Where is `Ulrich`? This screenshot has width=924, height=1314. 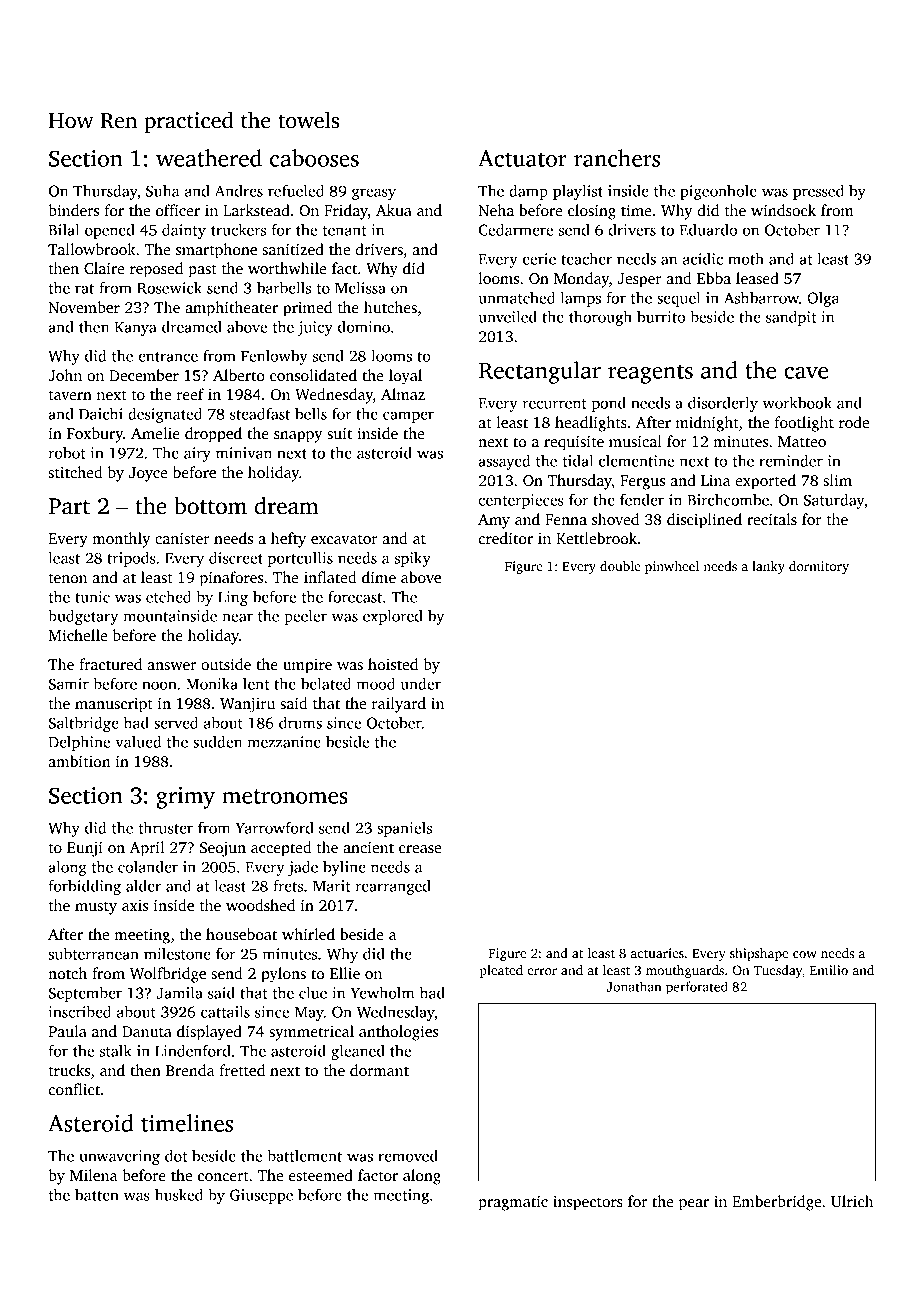 Ulrich is located at coordinates (852, 1201).
